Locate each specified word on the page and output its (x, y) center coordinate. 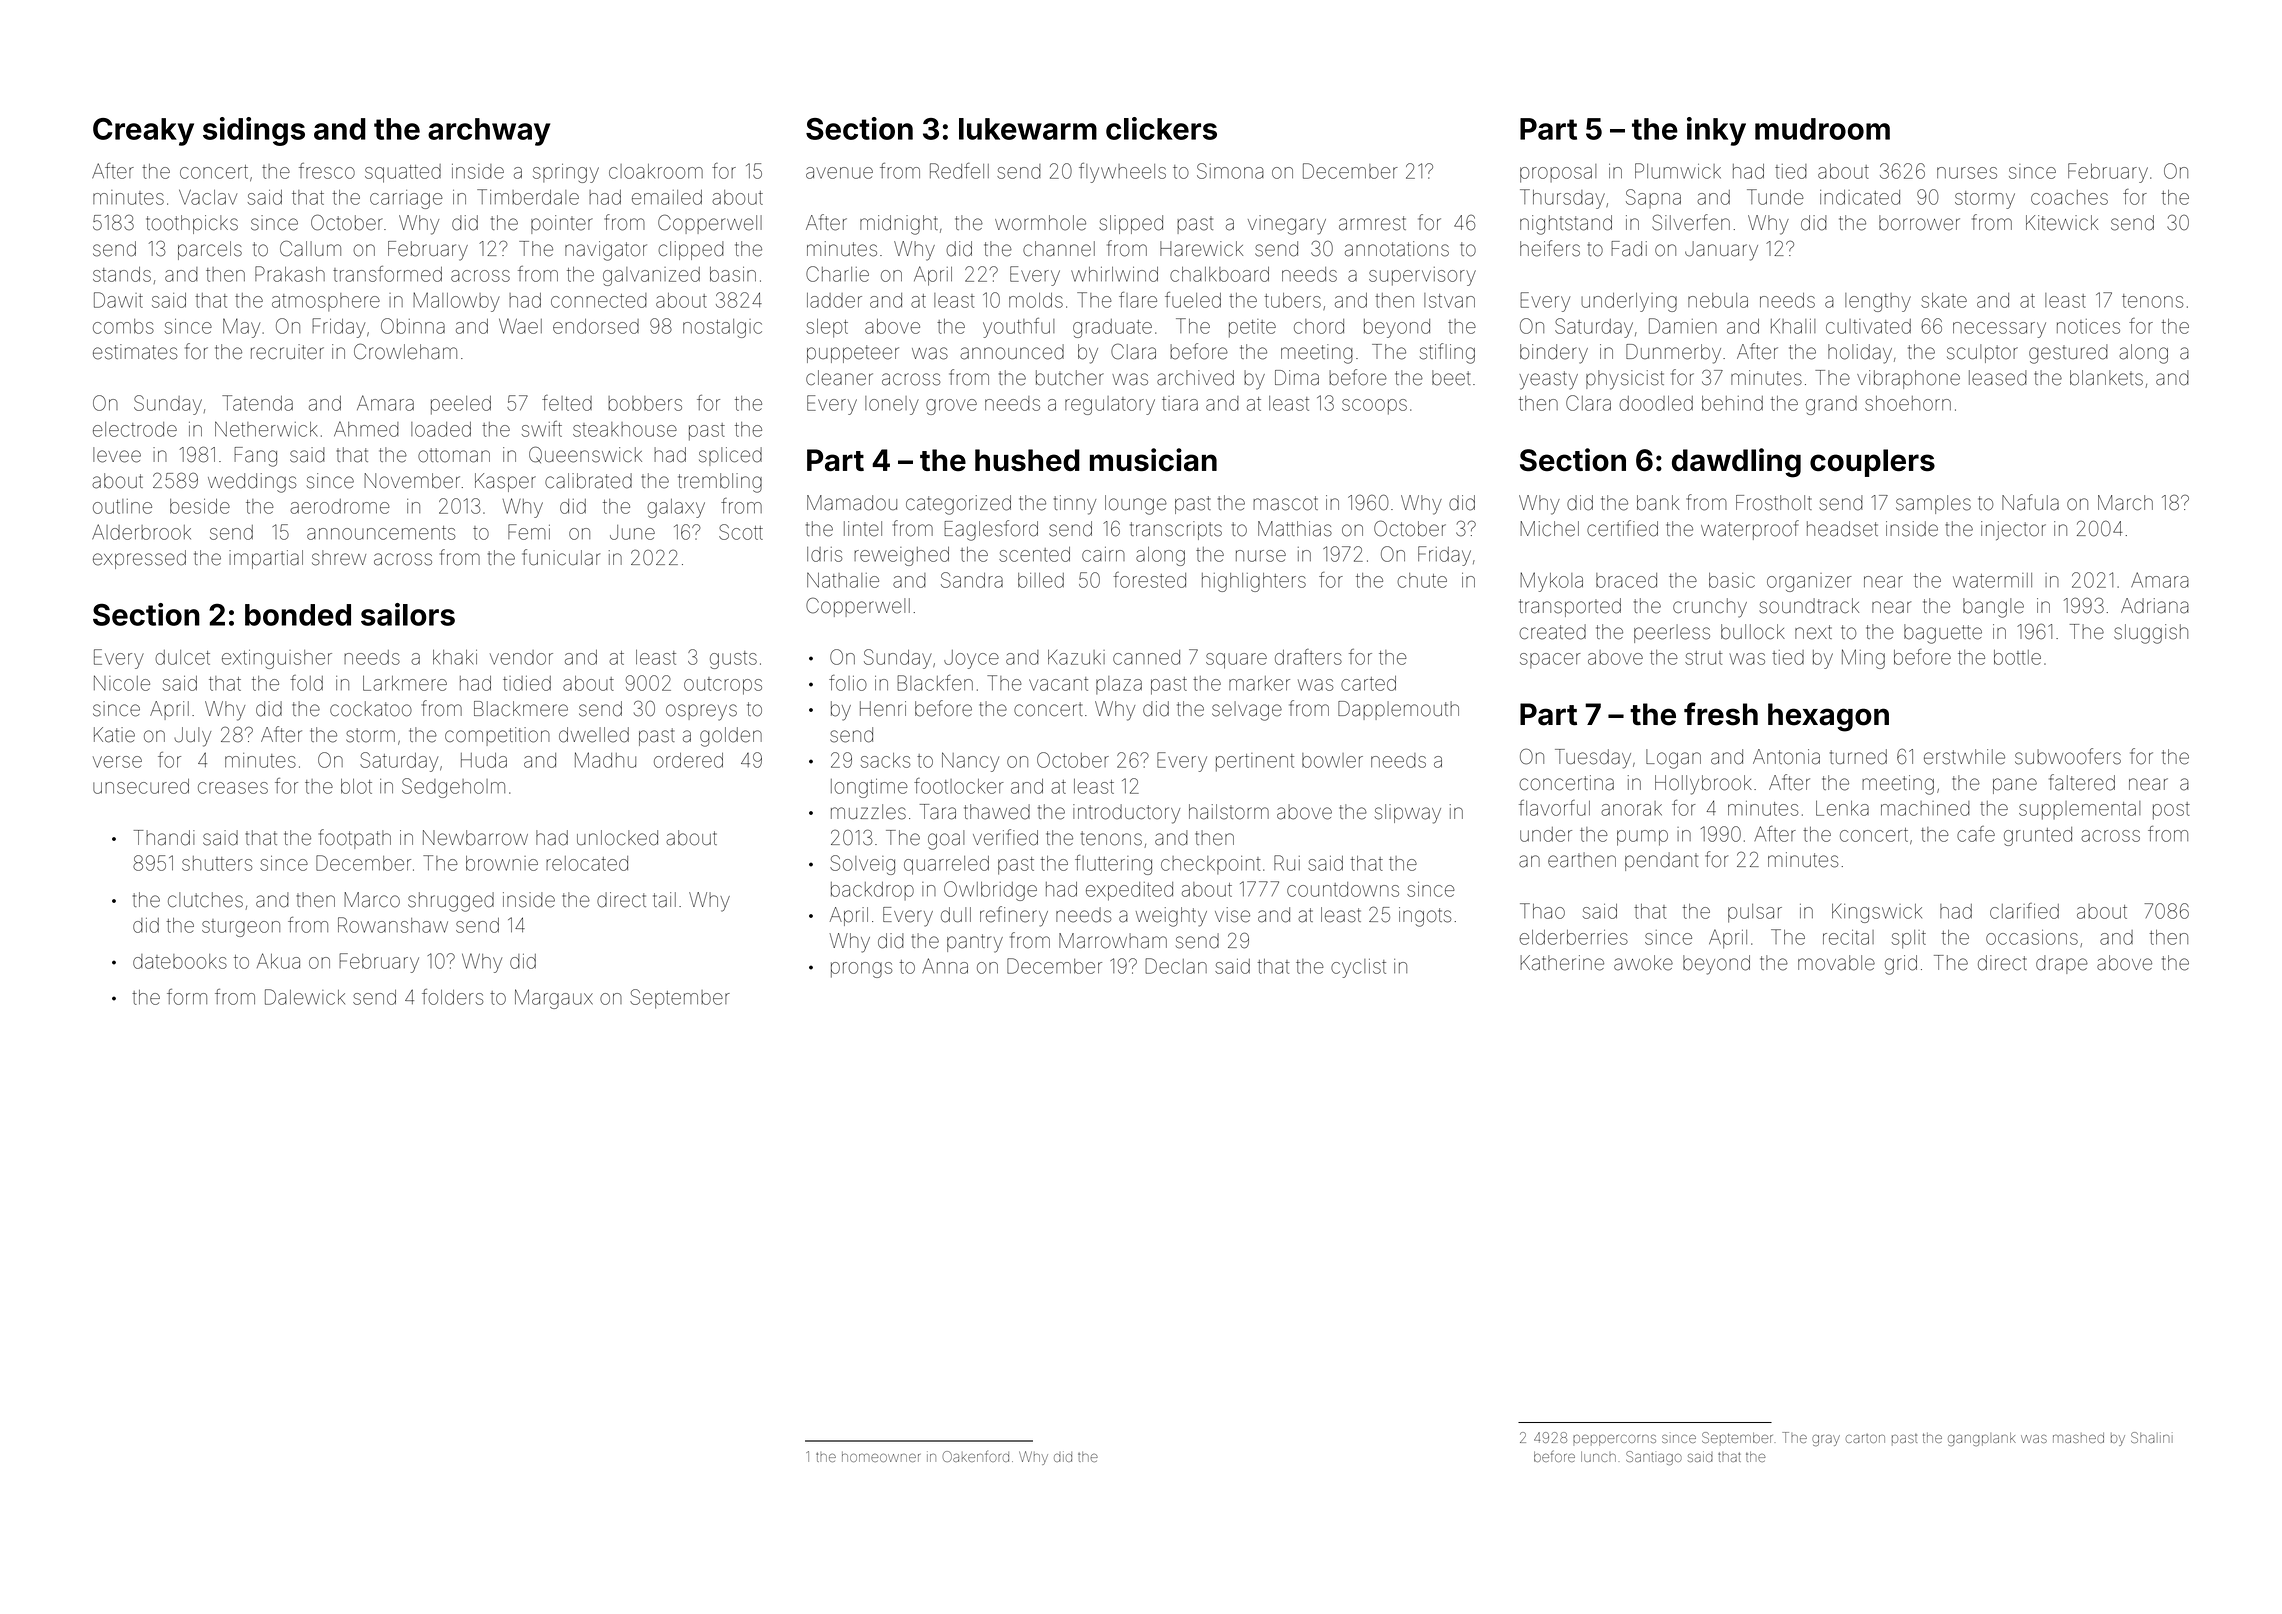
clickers (1161, 128)
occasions (2032, 937)
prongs (861, 970)
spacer (1550, 660)
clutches (205, 900)
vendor (521, 657)
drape (2062, 964)
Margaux (554, 999)
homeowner (881, 1457)
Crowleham (405, 351)
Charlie (837, 274)
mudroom (1822, 129)
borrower (1919, 223)
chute (1422, 580)
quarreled (946, 865)
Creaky (143, 132)
